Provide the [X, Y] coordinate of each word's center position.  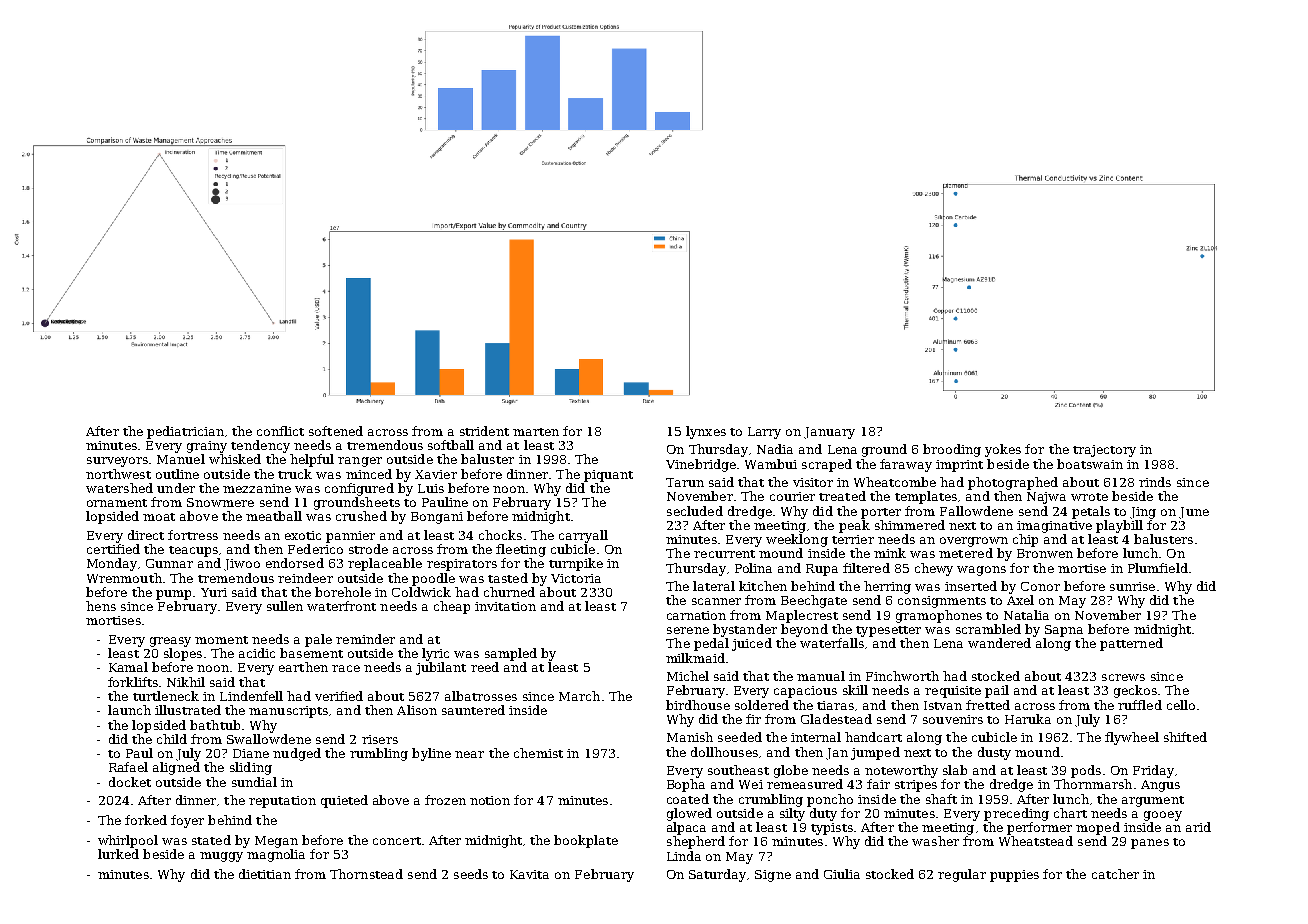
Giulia [842, 874]
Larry [764, 433]
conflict [280, 431]
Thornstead [366, 874]
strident [484, 431]
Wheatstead [1036, 841]
